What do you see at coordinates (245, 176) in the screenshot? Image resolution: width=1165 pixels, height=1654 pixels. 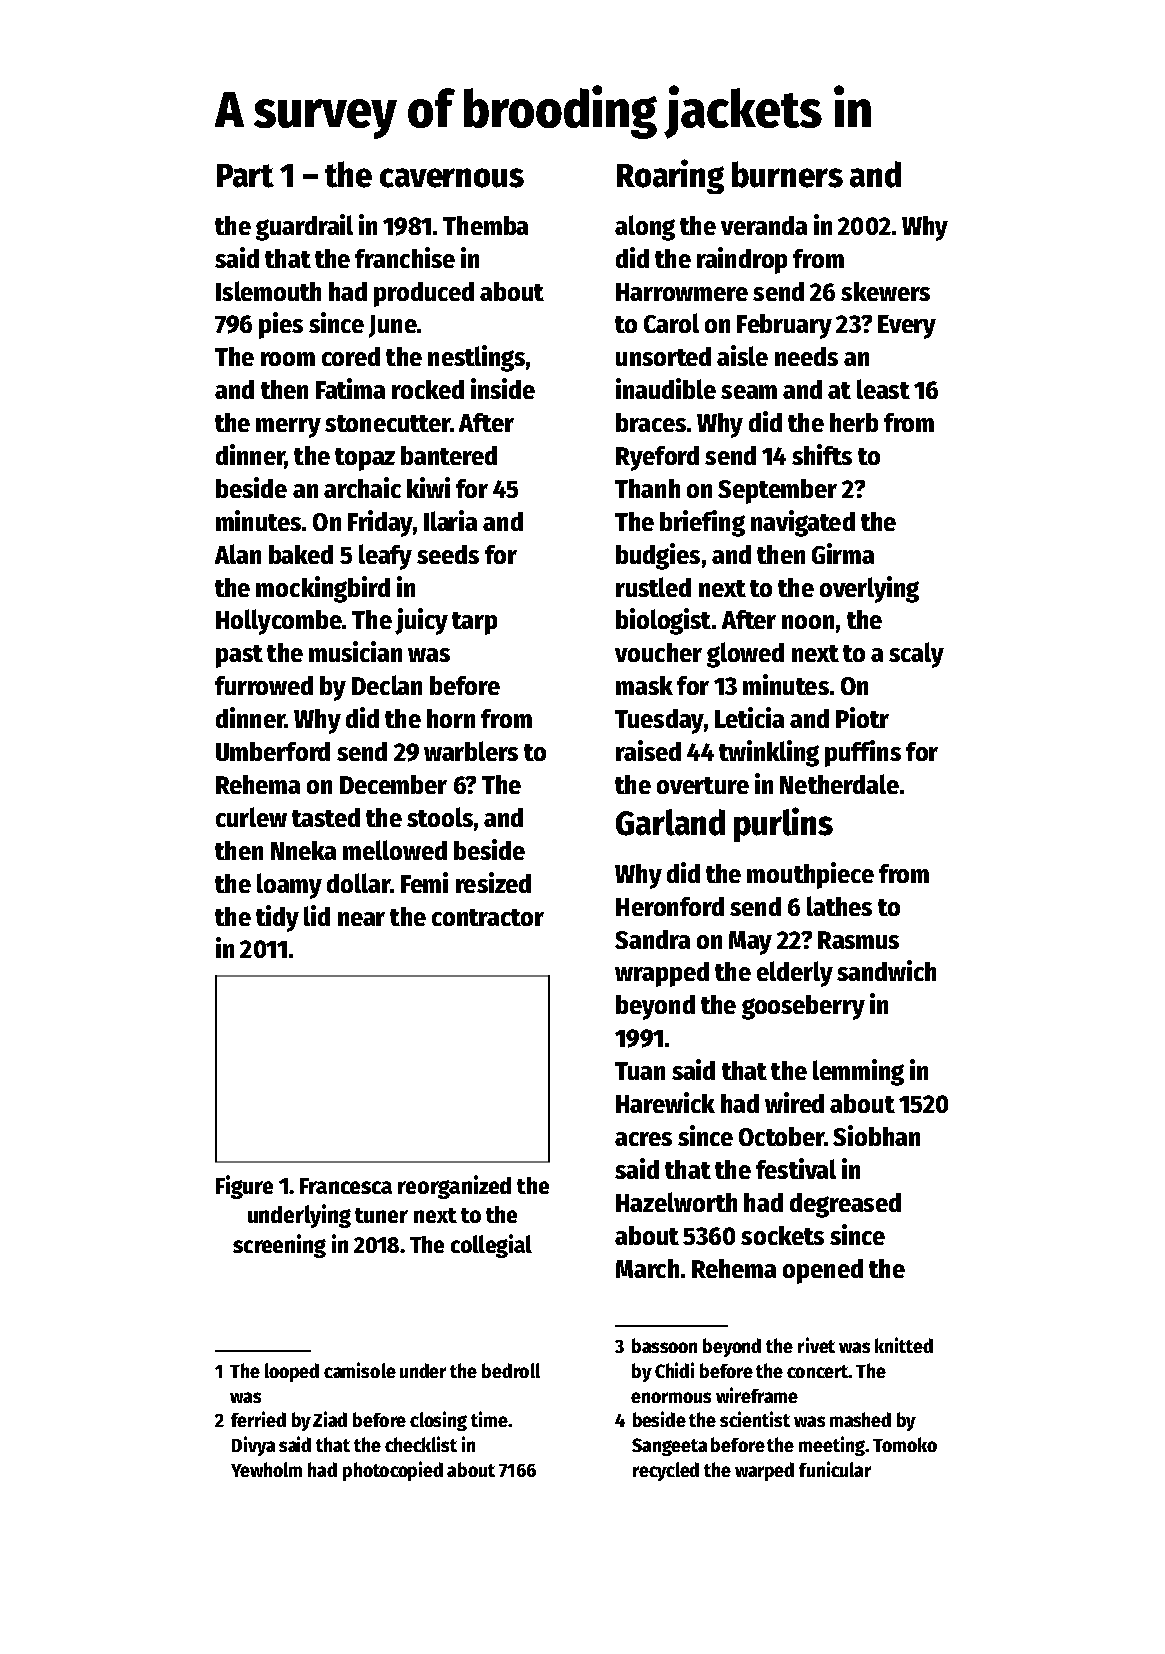 I see `Part` at bounding box center [245, 176].
